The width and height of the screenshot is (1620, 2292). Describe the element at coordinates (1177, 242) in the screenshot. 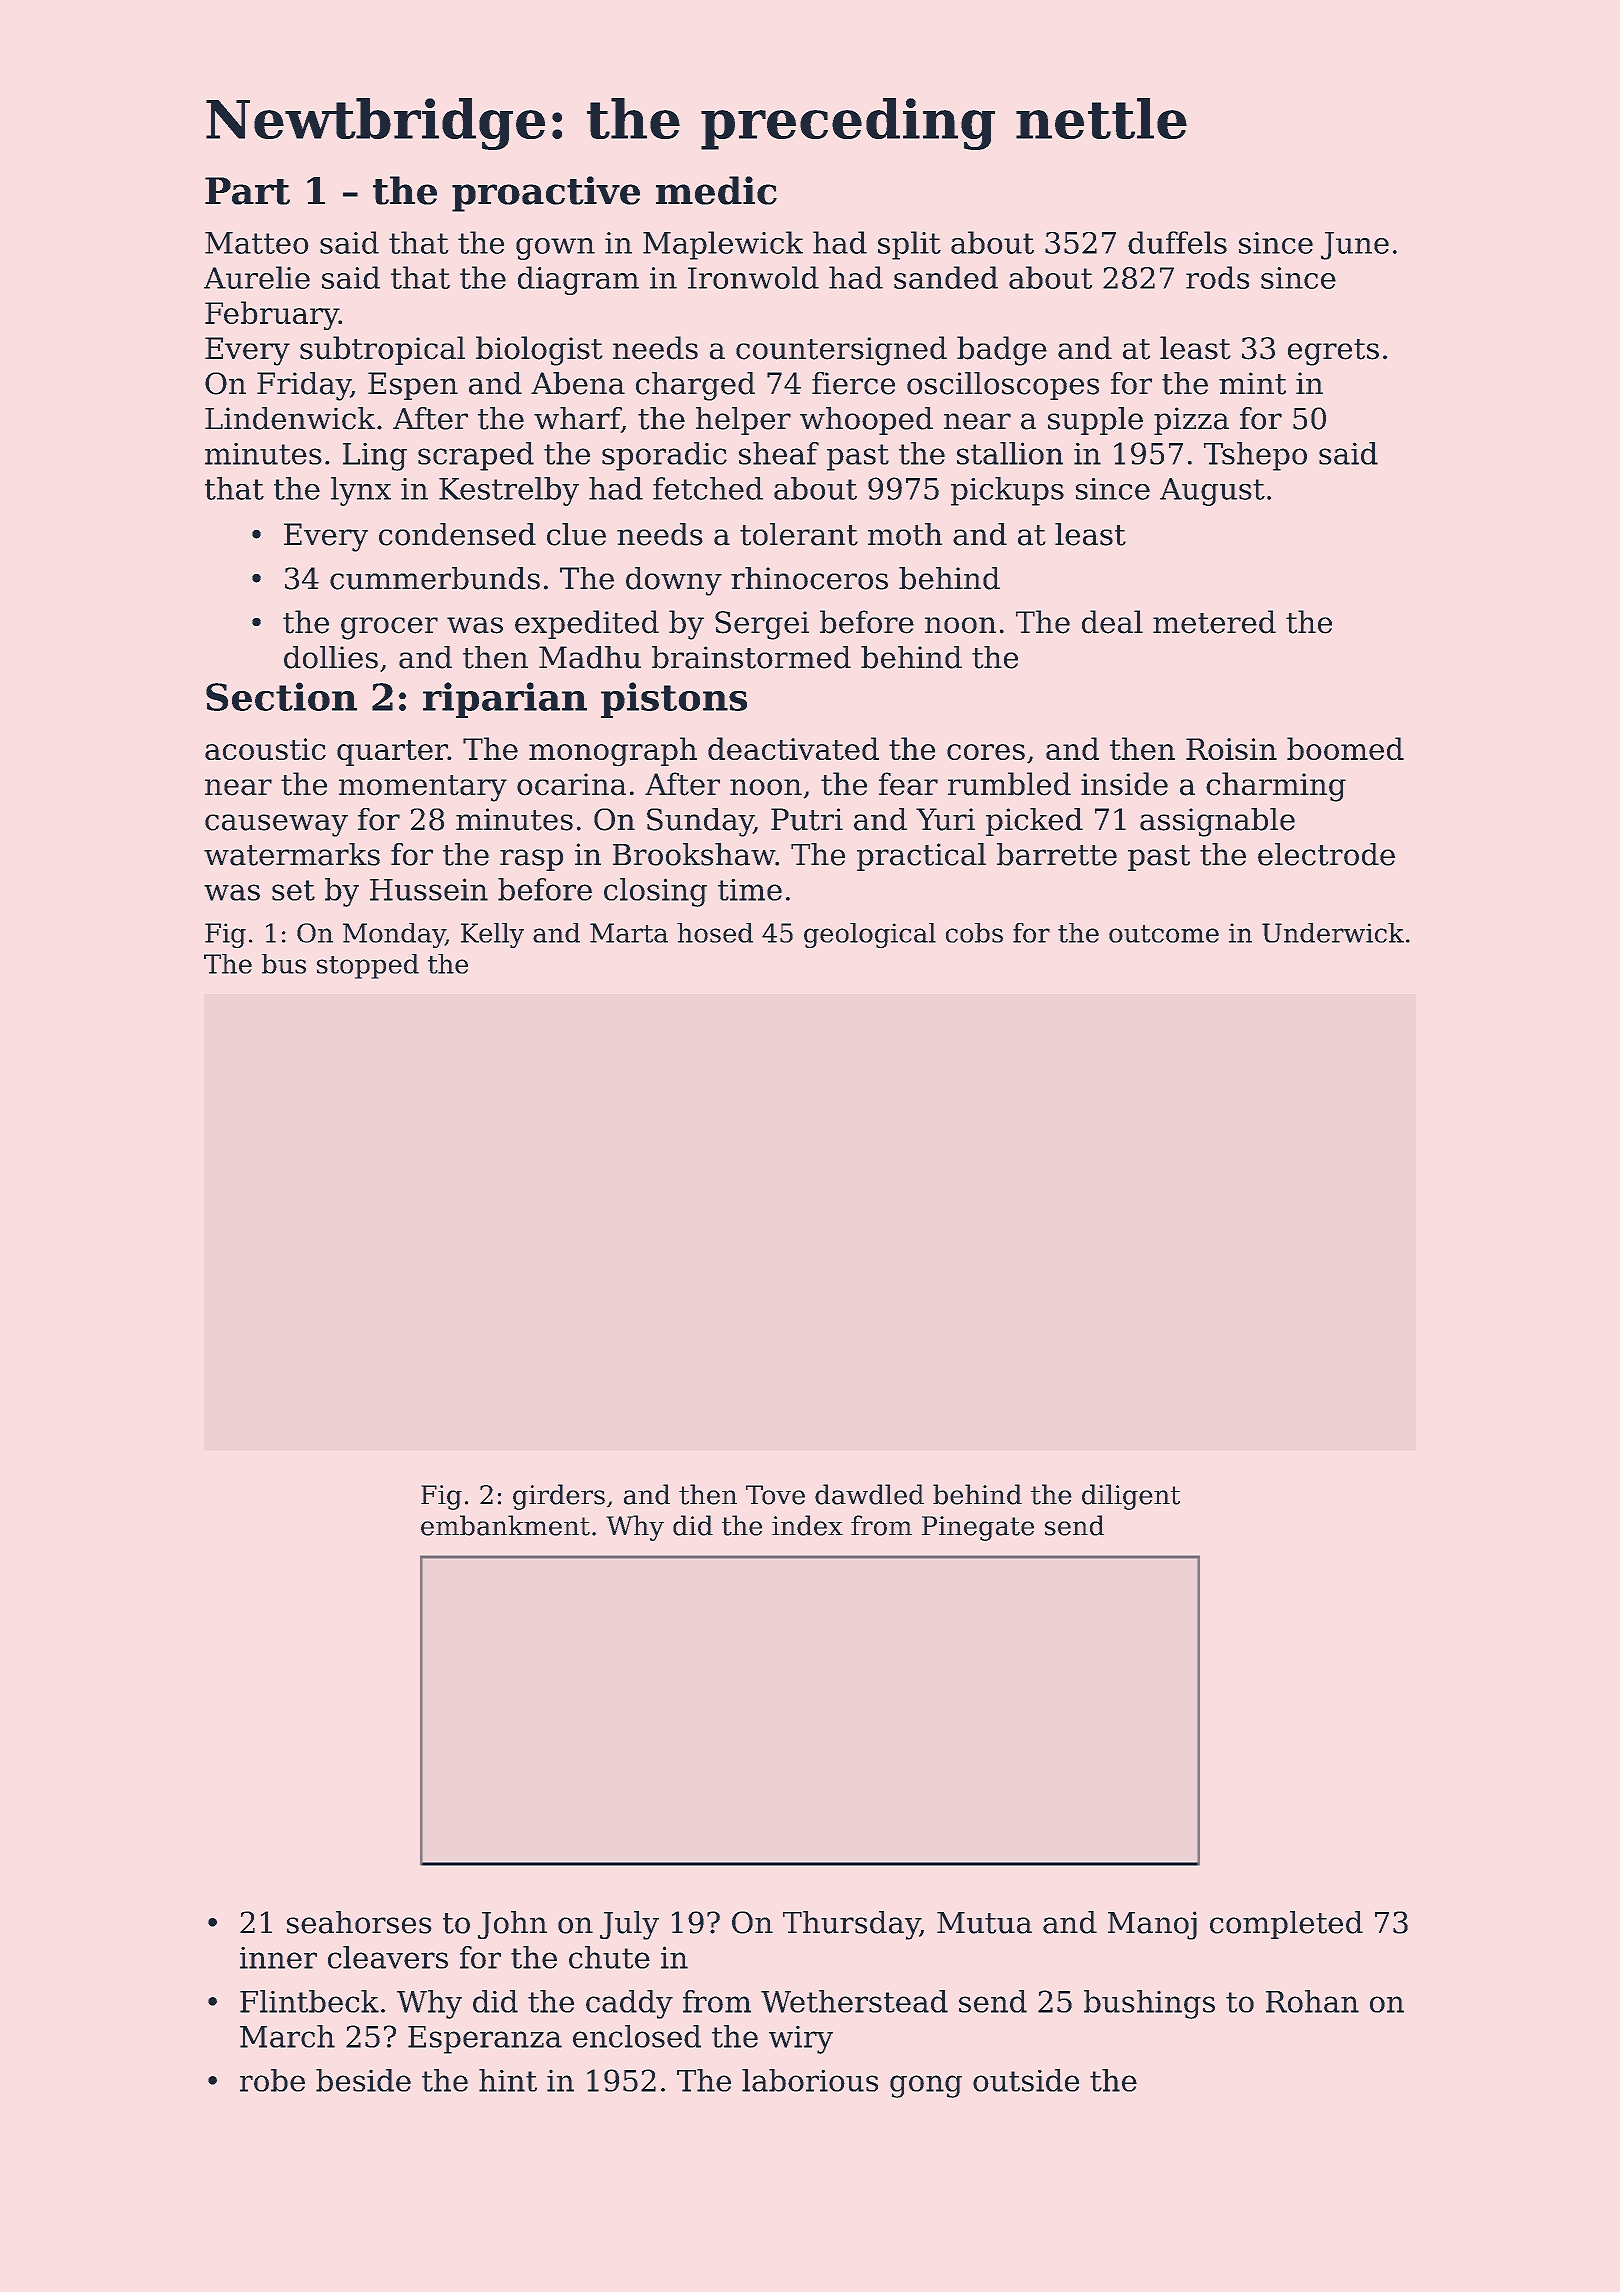

I see `duffels` at that location.
